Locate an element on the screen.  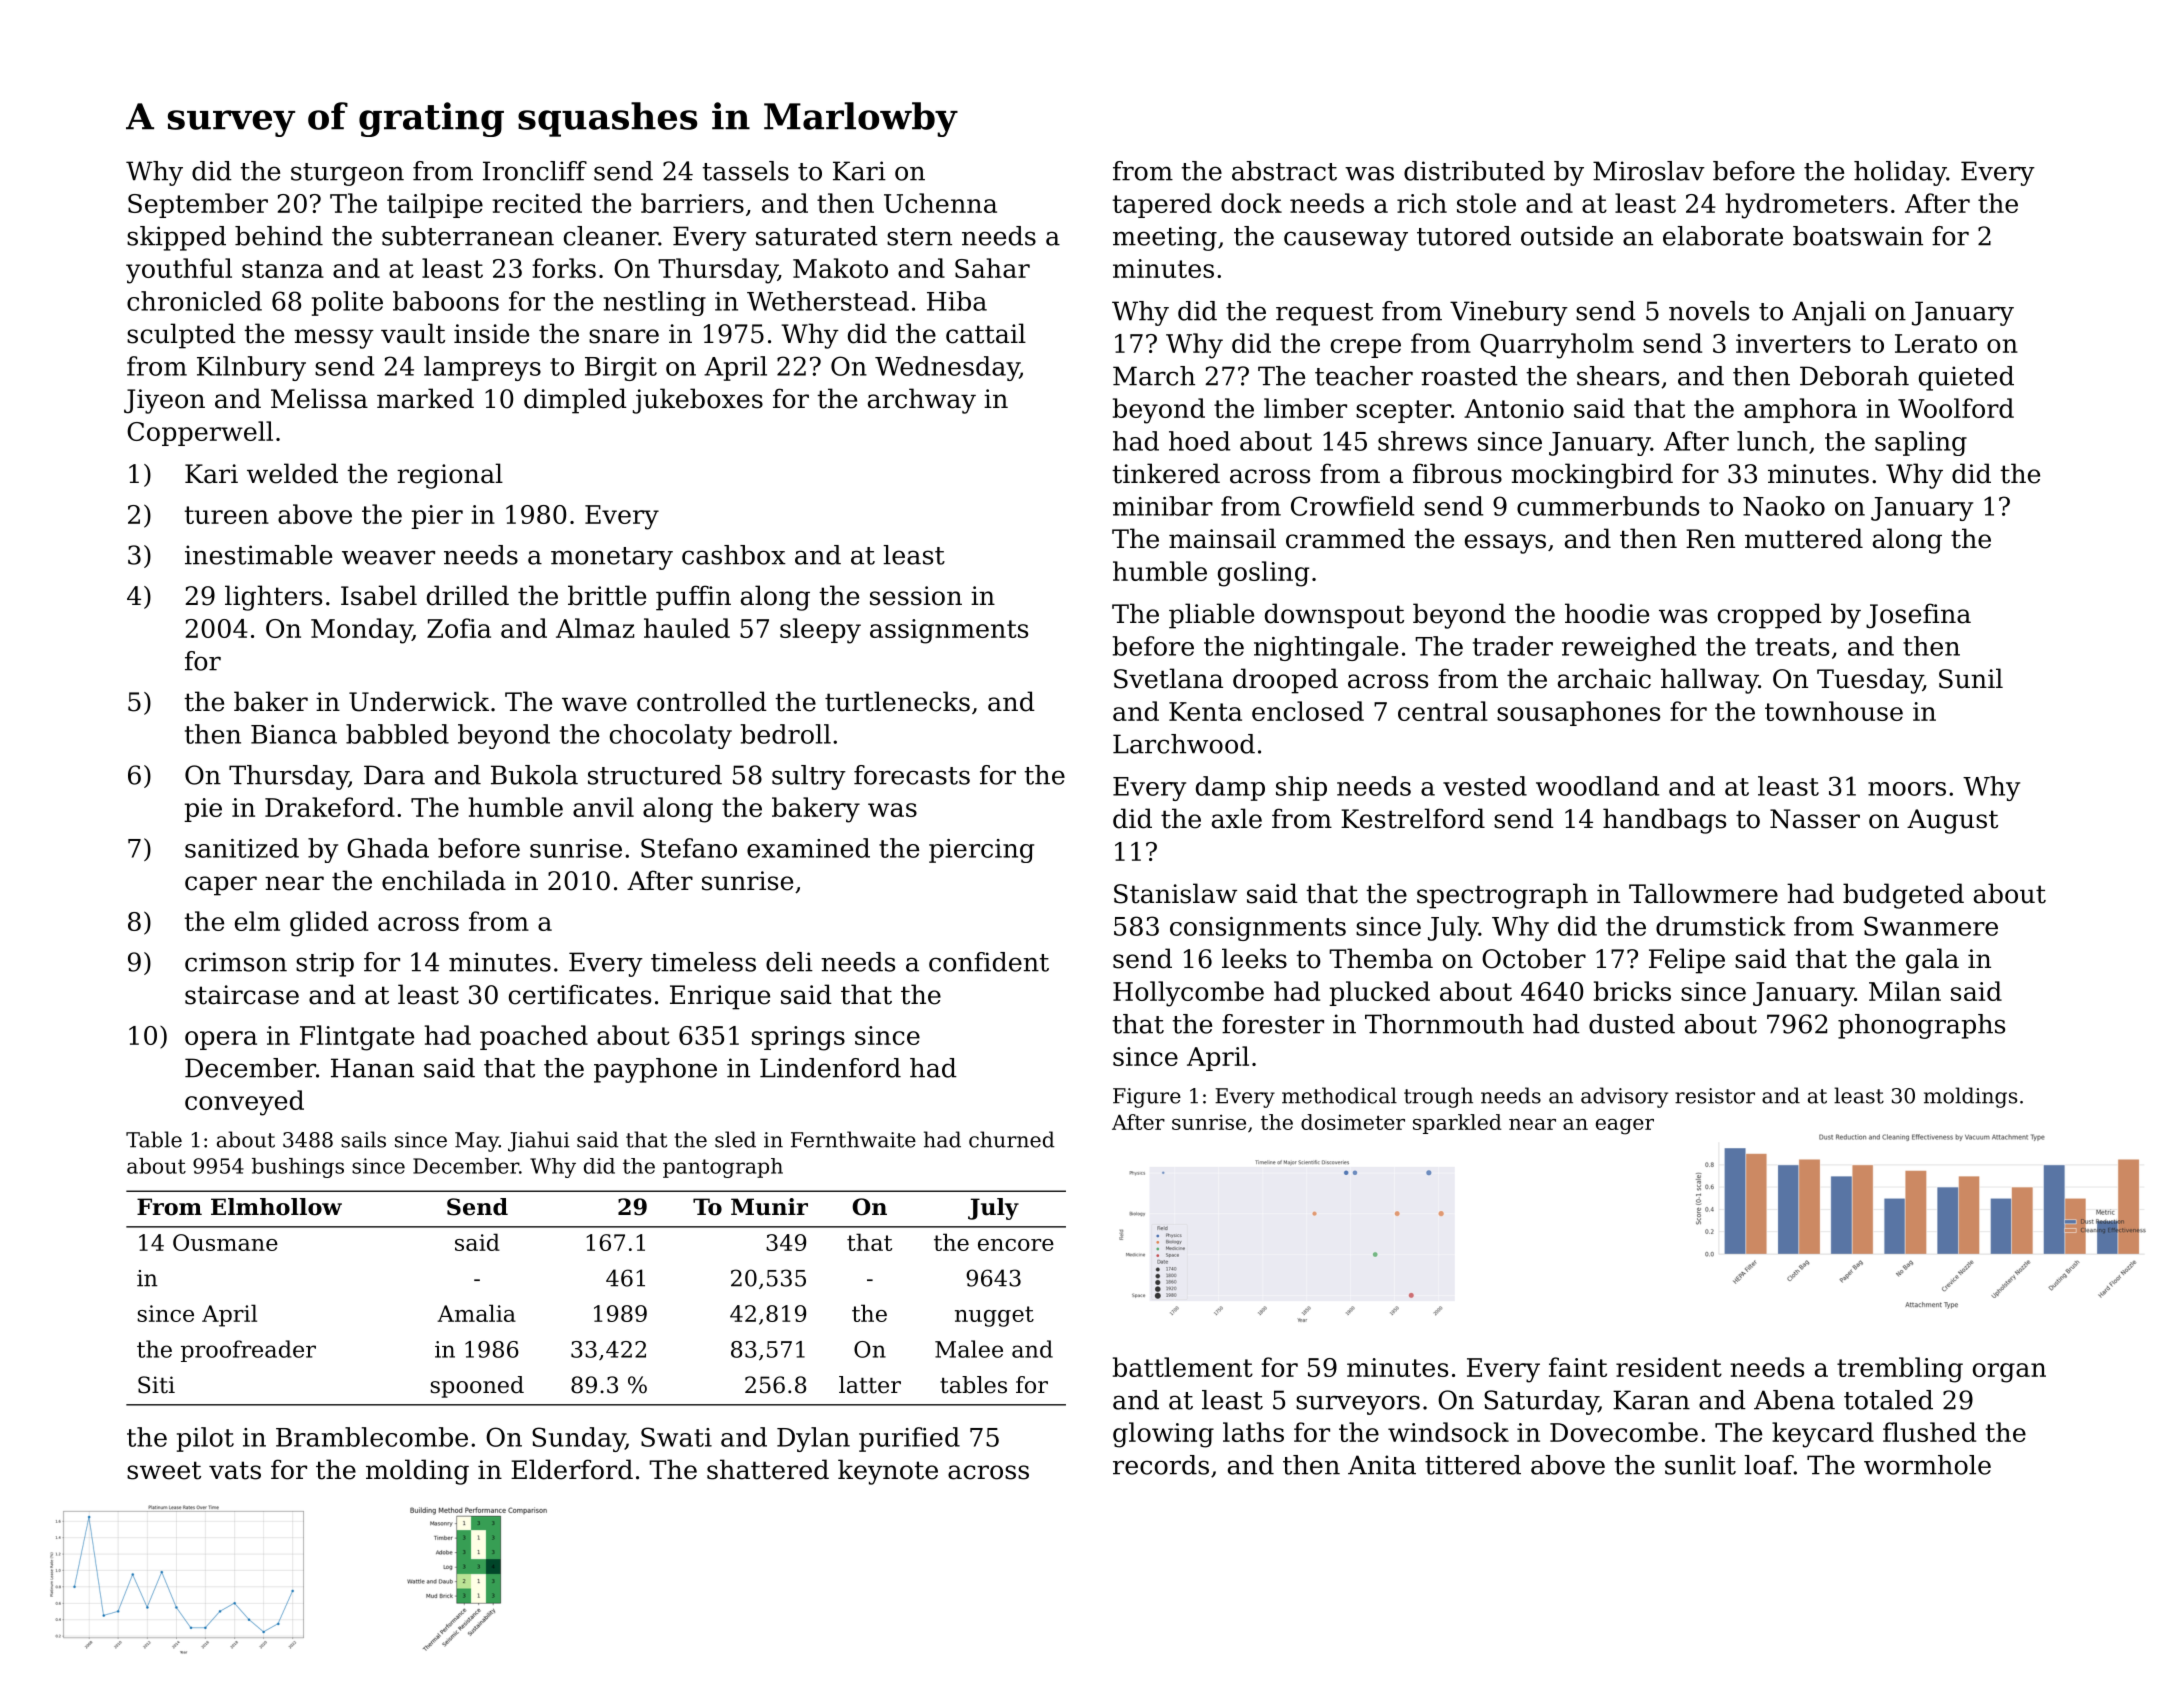
pliable is located at coordinates (1211, 616).
